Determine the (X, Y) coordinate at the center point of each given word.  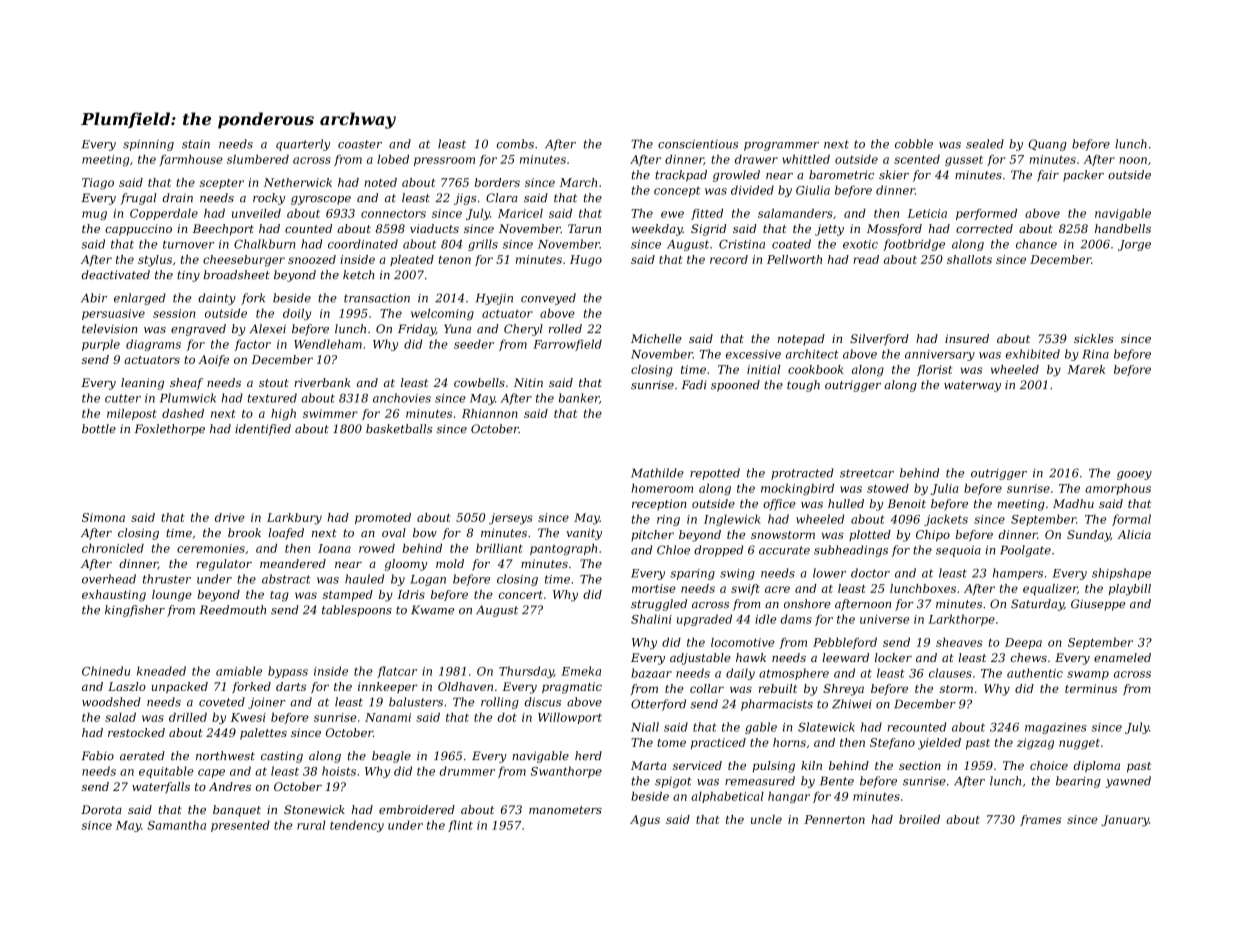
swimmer (330, 413)
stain (196, 144)
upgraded (704, 620)
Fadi (694, 384)
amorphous (1118, 489)
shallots (969, 259)
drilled (188, 717)
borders (497, 182)
